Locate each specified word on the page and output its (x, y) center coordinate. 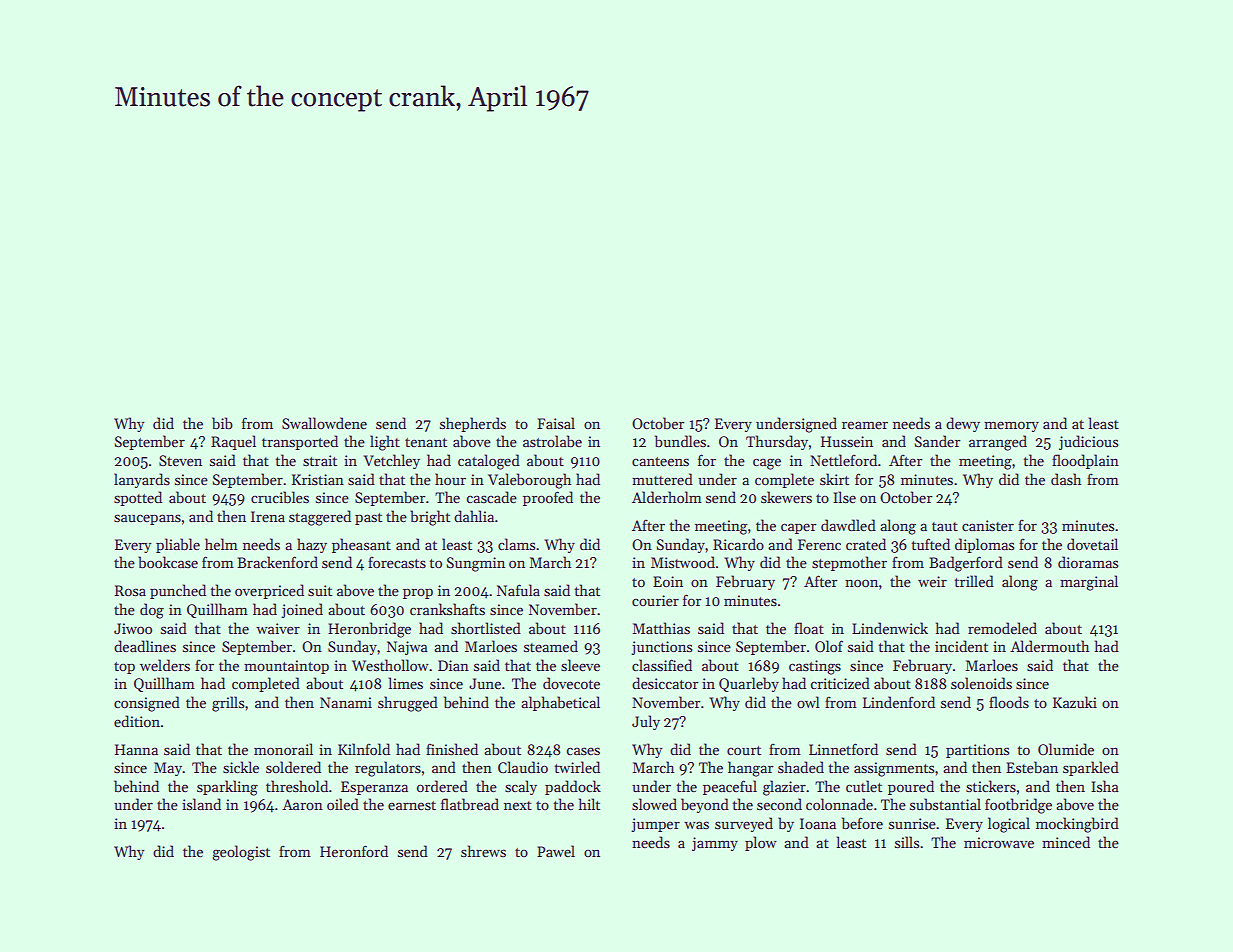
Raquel (233, 442)
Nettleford (843, 460)
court (744, 750)
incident (961, 646)
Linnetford (843, 749)
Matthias (661, 628)
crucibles (280, 497)
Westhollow (390, 665)
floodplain (1085, 461)
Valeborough (529, 481)
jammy (715, 844)
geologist (241, 853)
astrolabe (552, 441)
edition (137, 721)
